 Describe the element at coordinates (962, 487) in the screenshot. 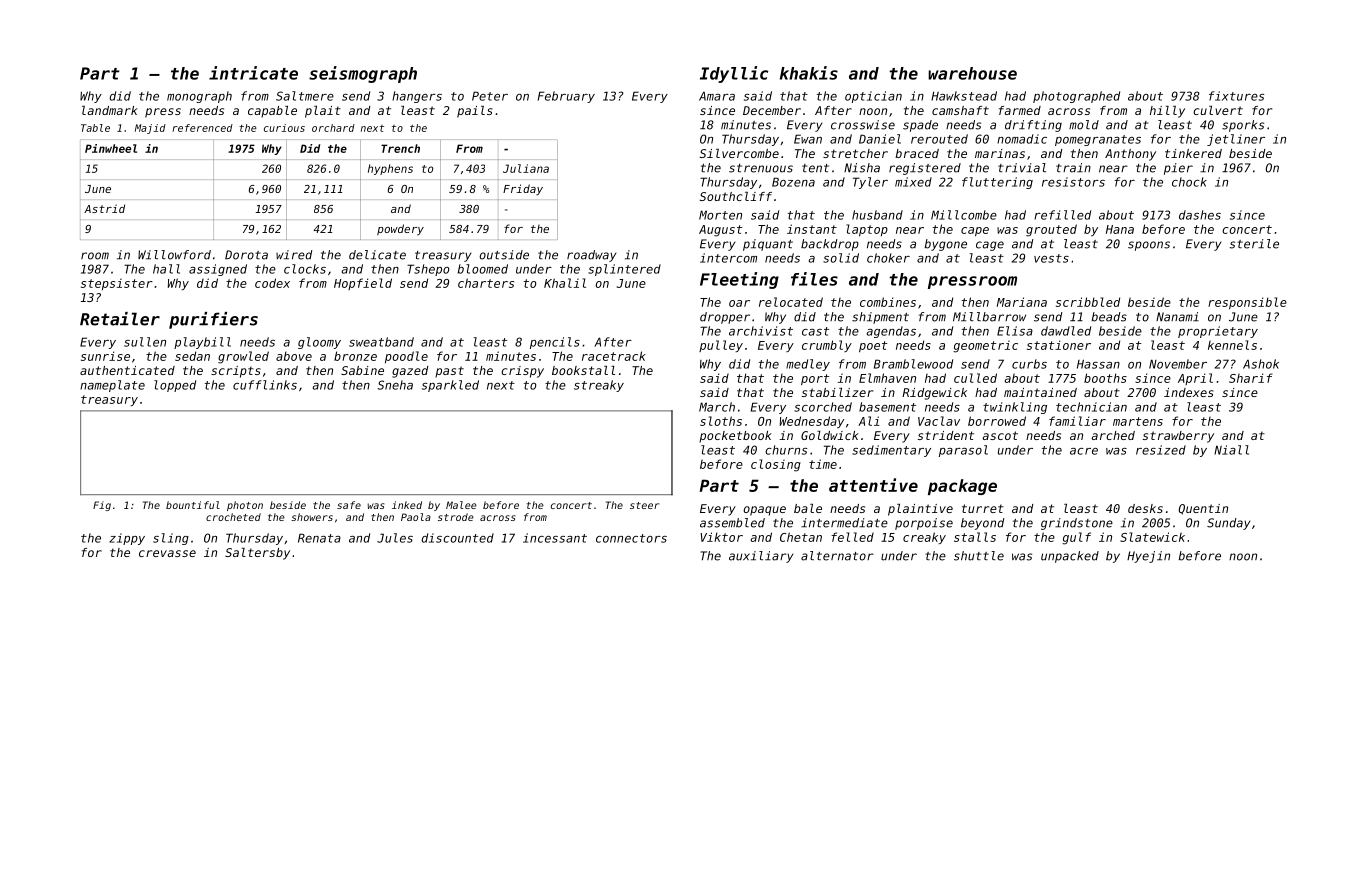

I see `package` at that location.
